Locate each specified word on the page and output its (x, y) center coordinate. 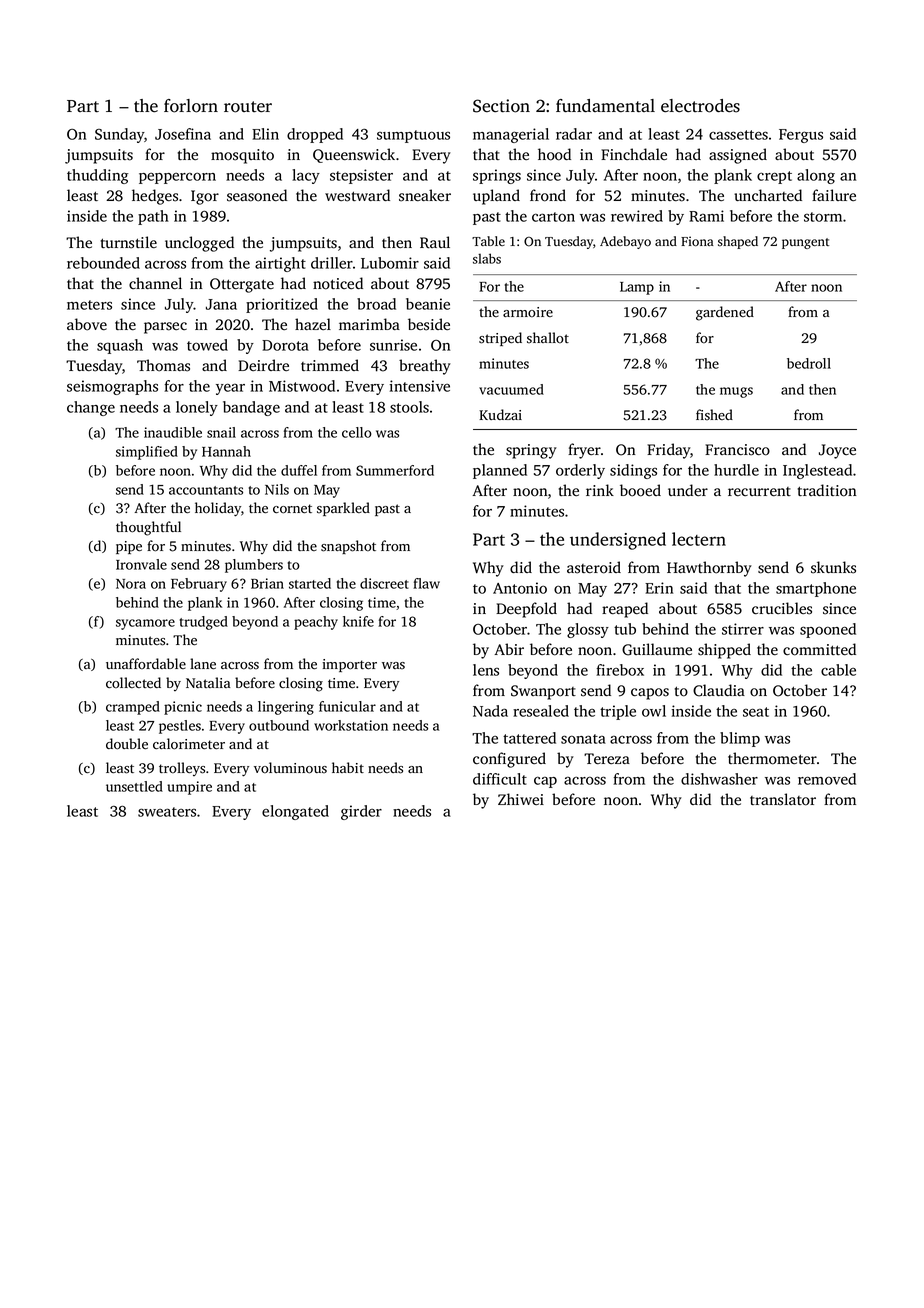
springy (531, 451)
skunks (833, 567)
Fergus (801, 136)
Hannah (226, 451)
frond (548, 195)
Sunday (119, 135)
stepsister (361, 176)
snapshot (348, 547)
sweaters (167, 812)
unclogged (199, 244)
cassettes (738, 135)
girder (361, 812)
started (310, 583)
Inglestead (817, 471)
